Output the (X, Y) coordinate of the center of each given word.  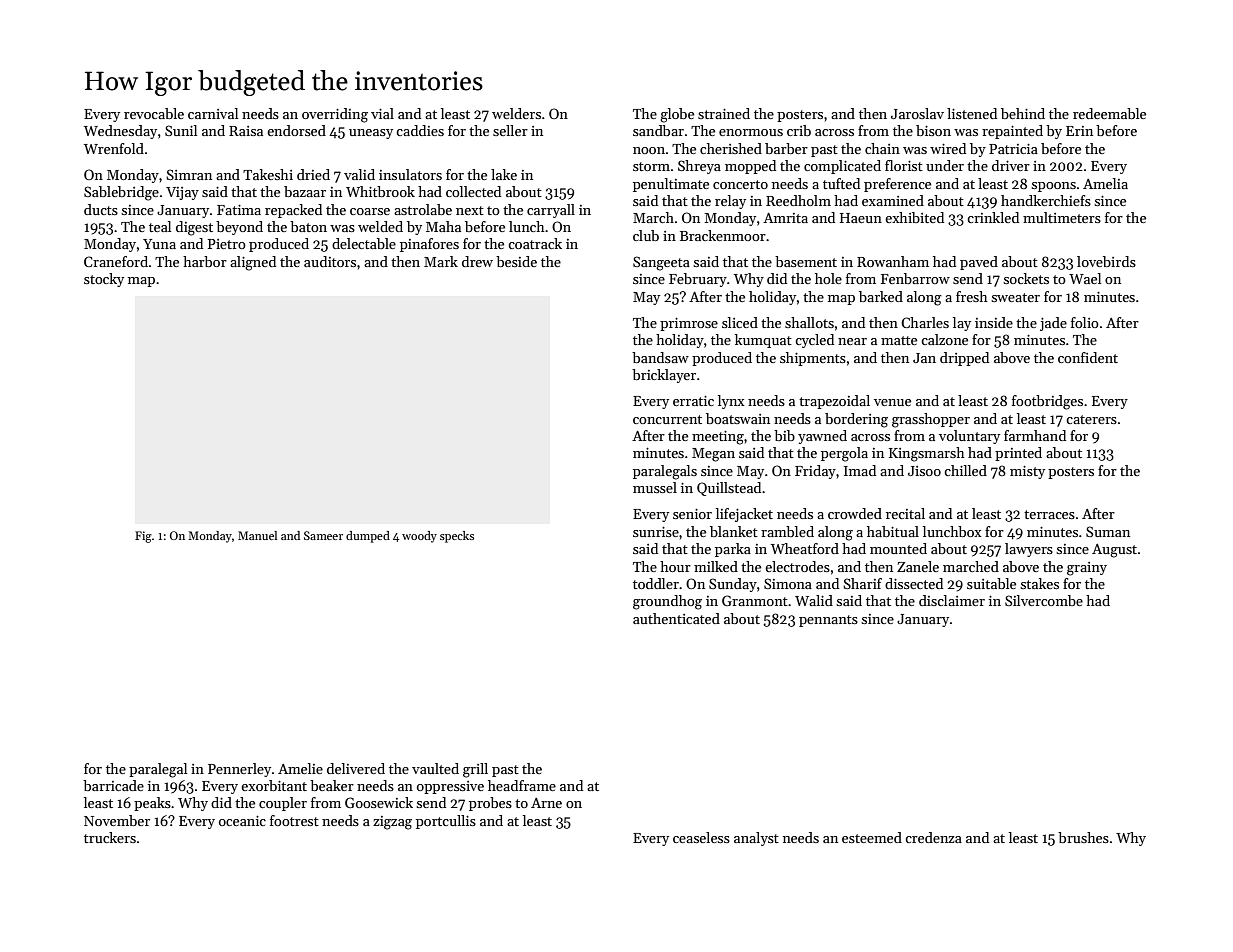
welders (516, 113)
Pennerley (239, 770)
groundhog (667, 602)
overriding (335, 115)
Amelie (300, 768)
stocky (104, 280)
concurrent (667, 419)
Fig (143, 537)
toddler (656, 583)
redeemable (1109, 113)
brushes (1083, 837)
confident (1088, 357)
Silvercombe (1044, 600)
